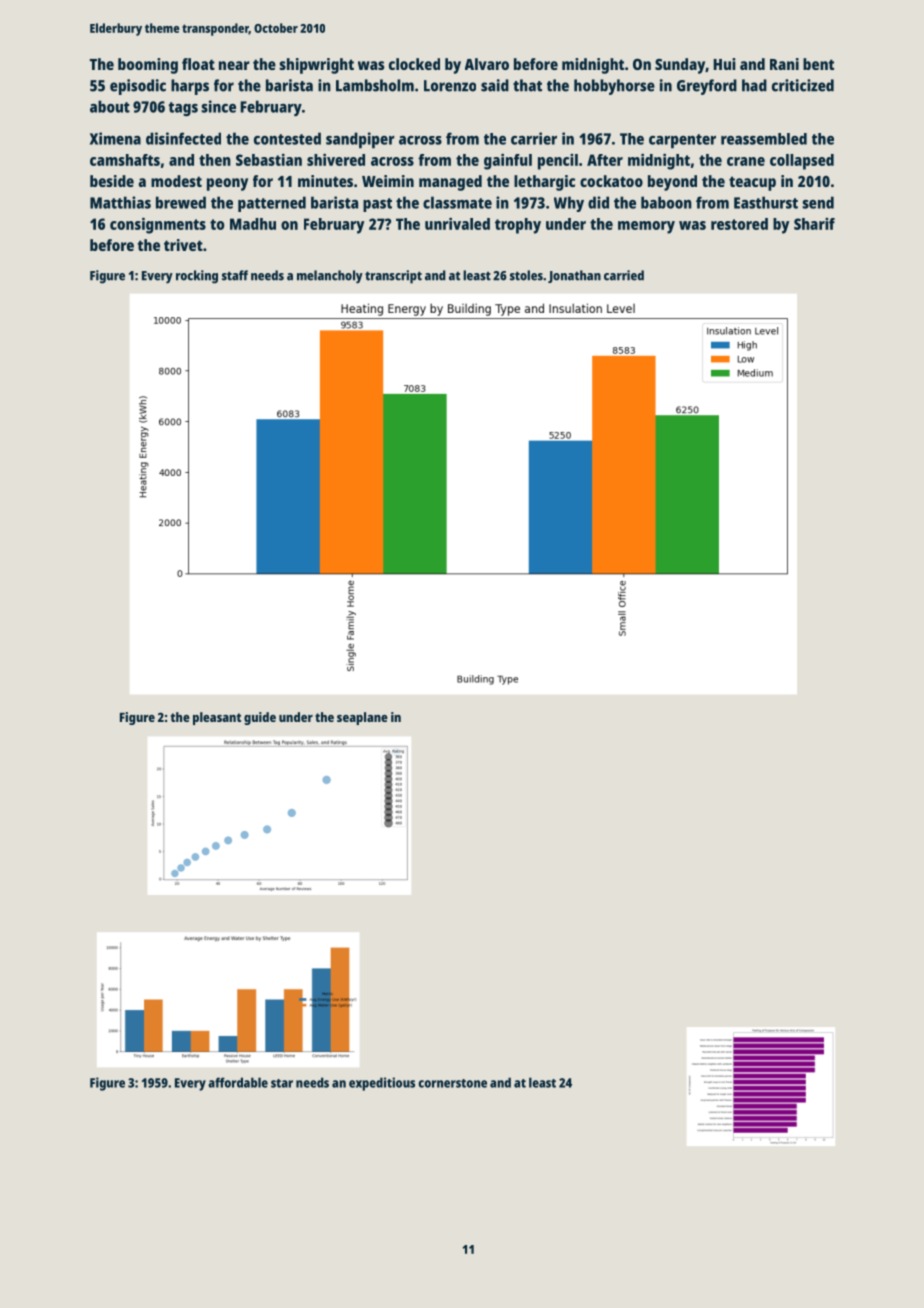 Image resolution: width=924 pixels, height=1308 pixels. Describe the element at coordinates (362, 718) in the document. I see `seaplane` at that location.
